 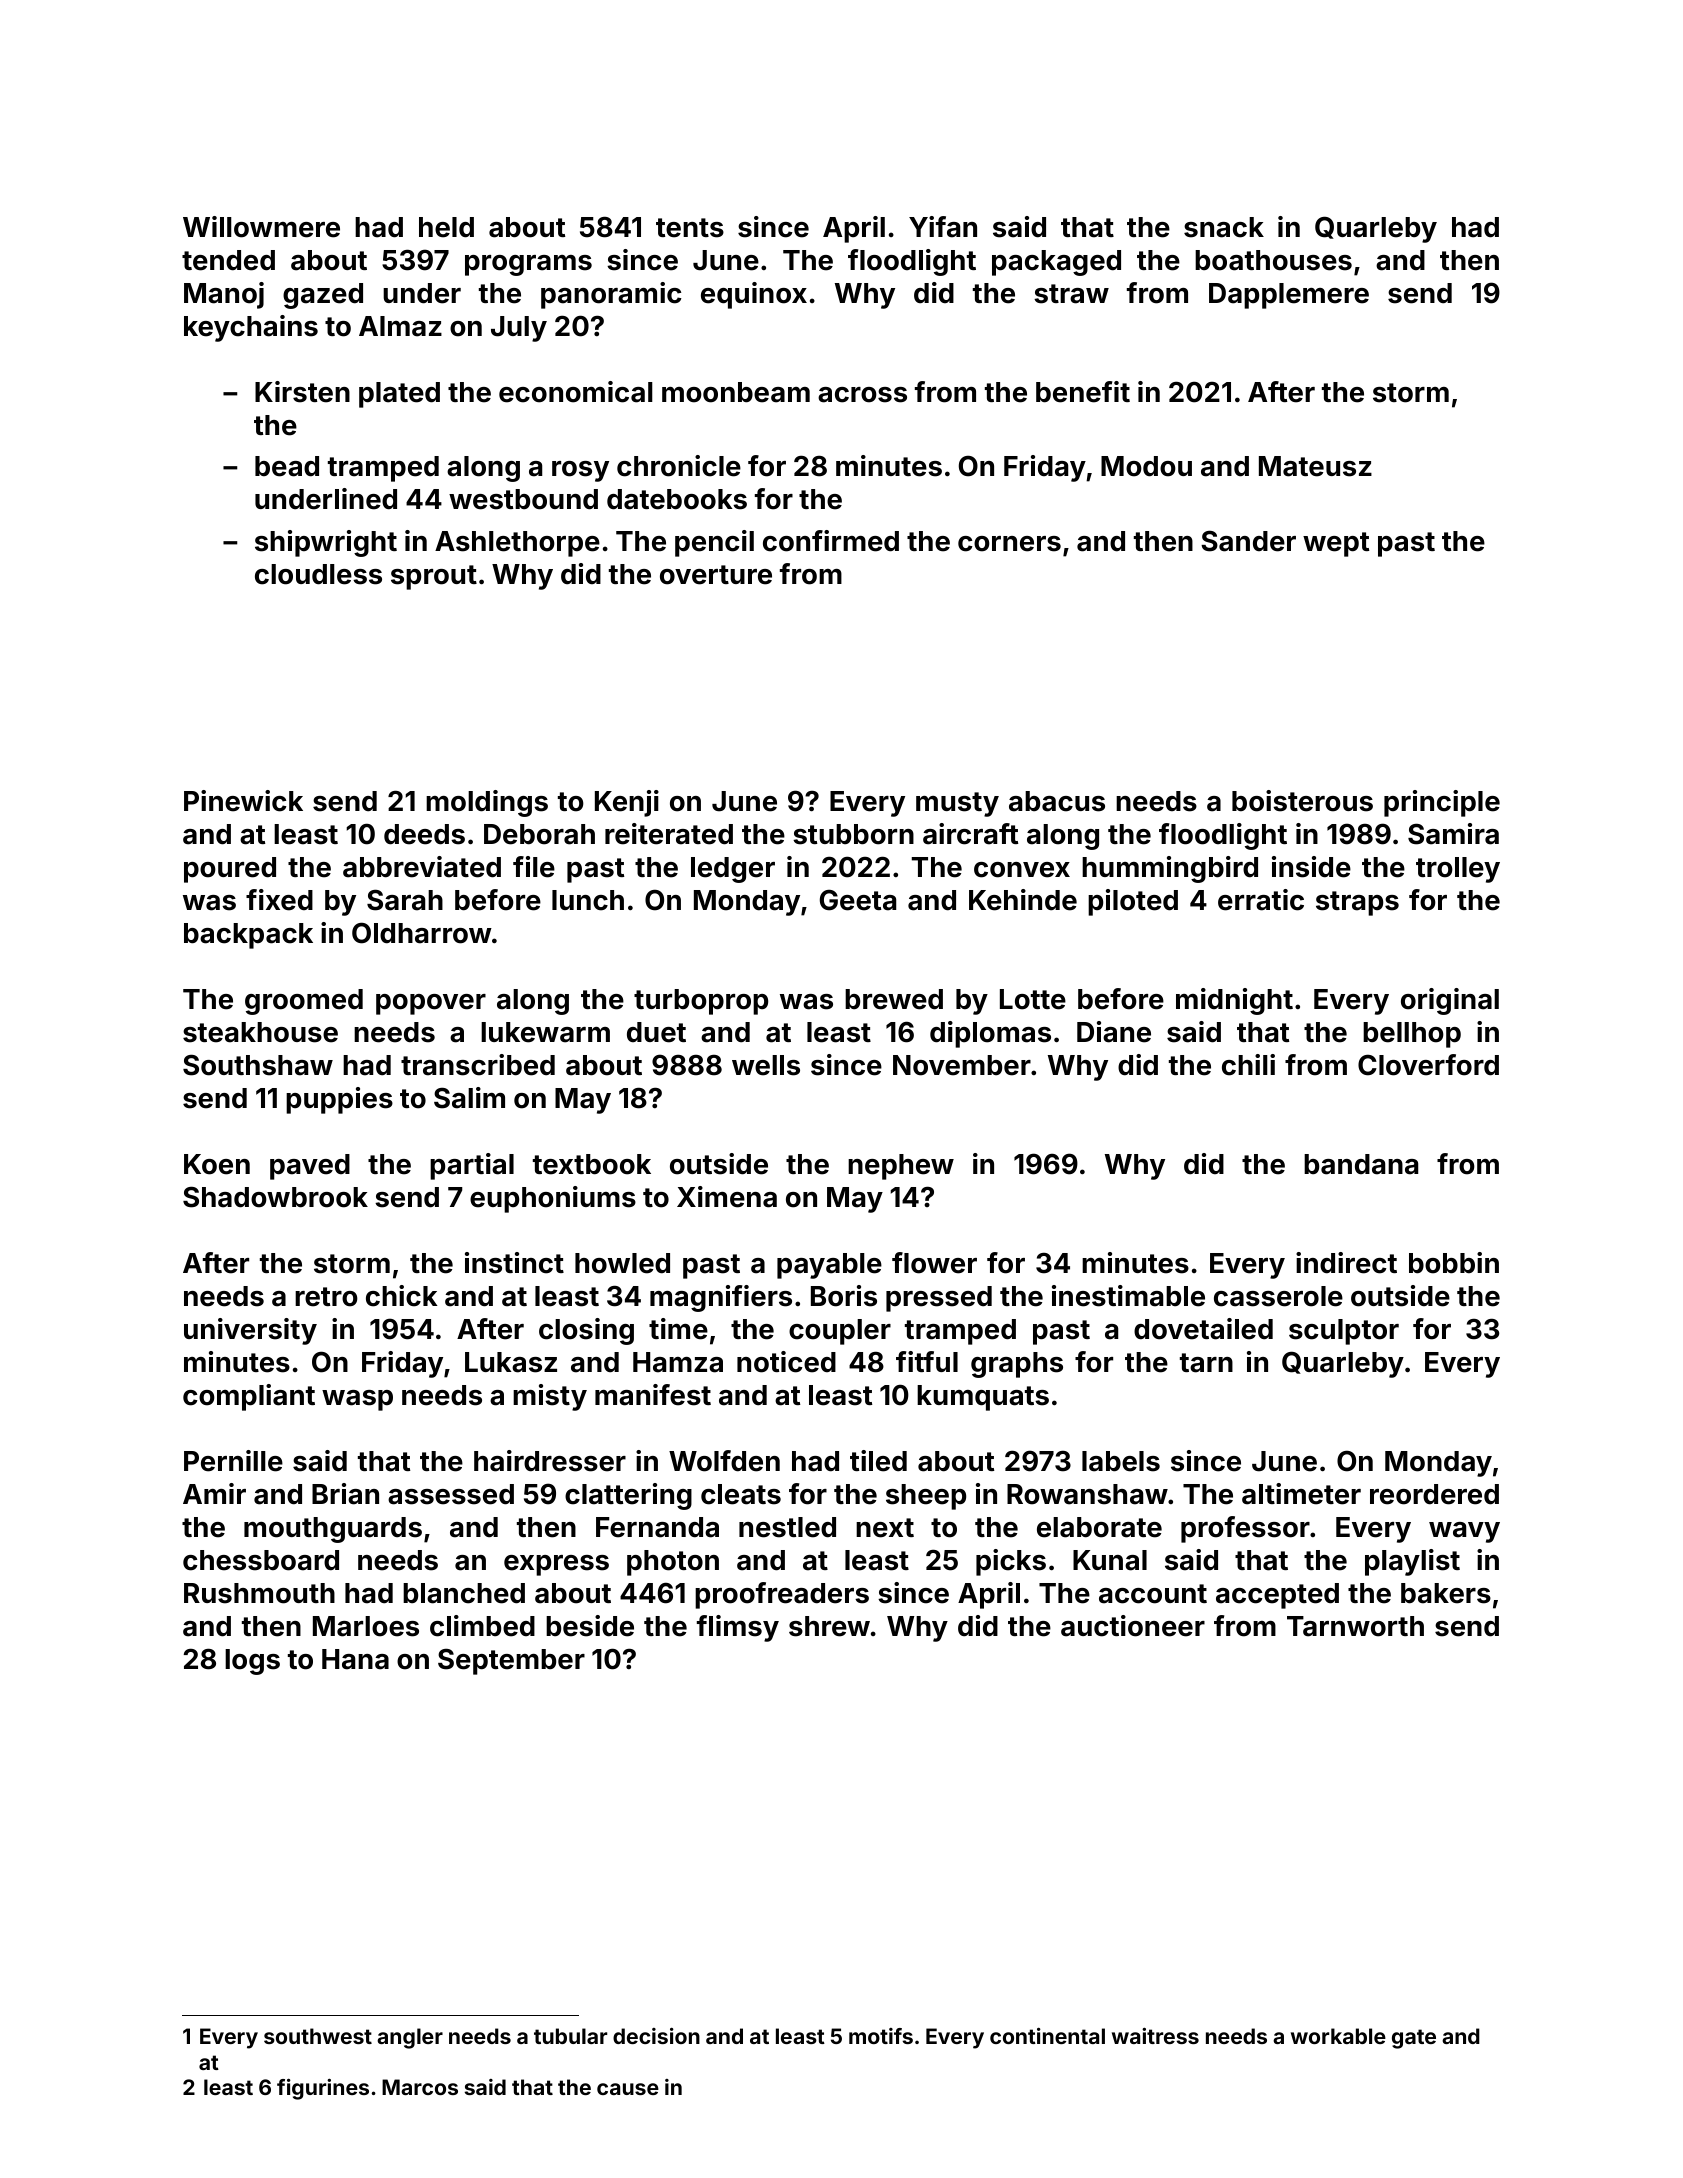 I want to click on snack, so click(x=1224, y=227).
